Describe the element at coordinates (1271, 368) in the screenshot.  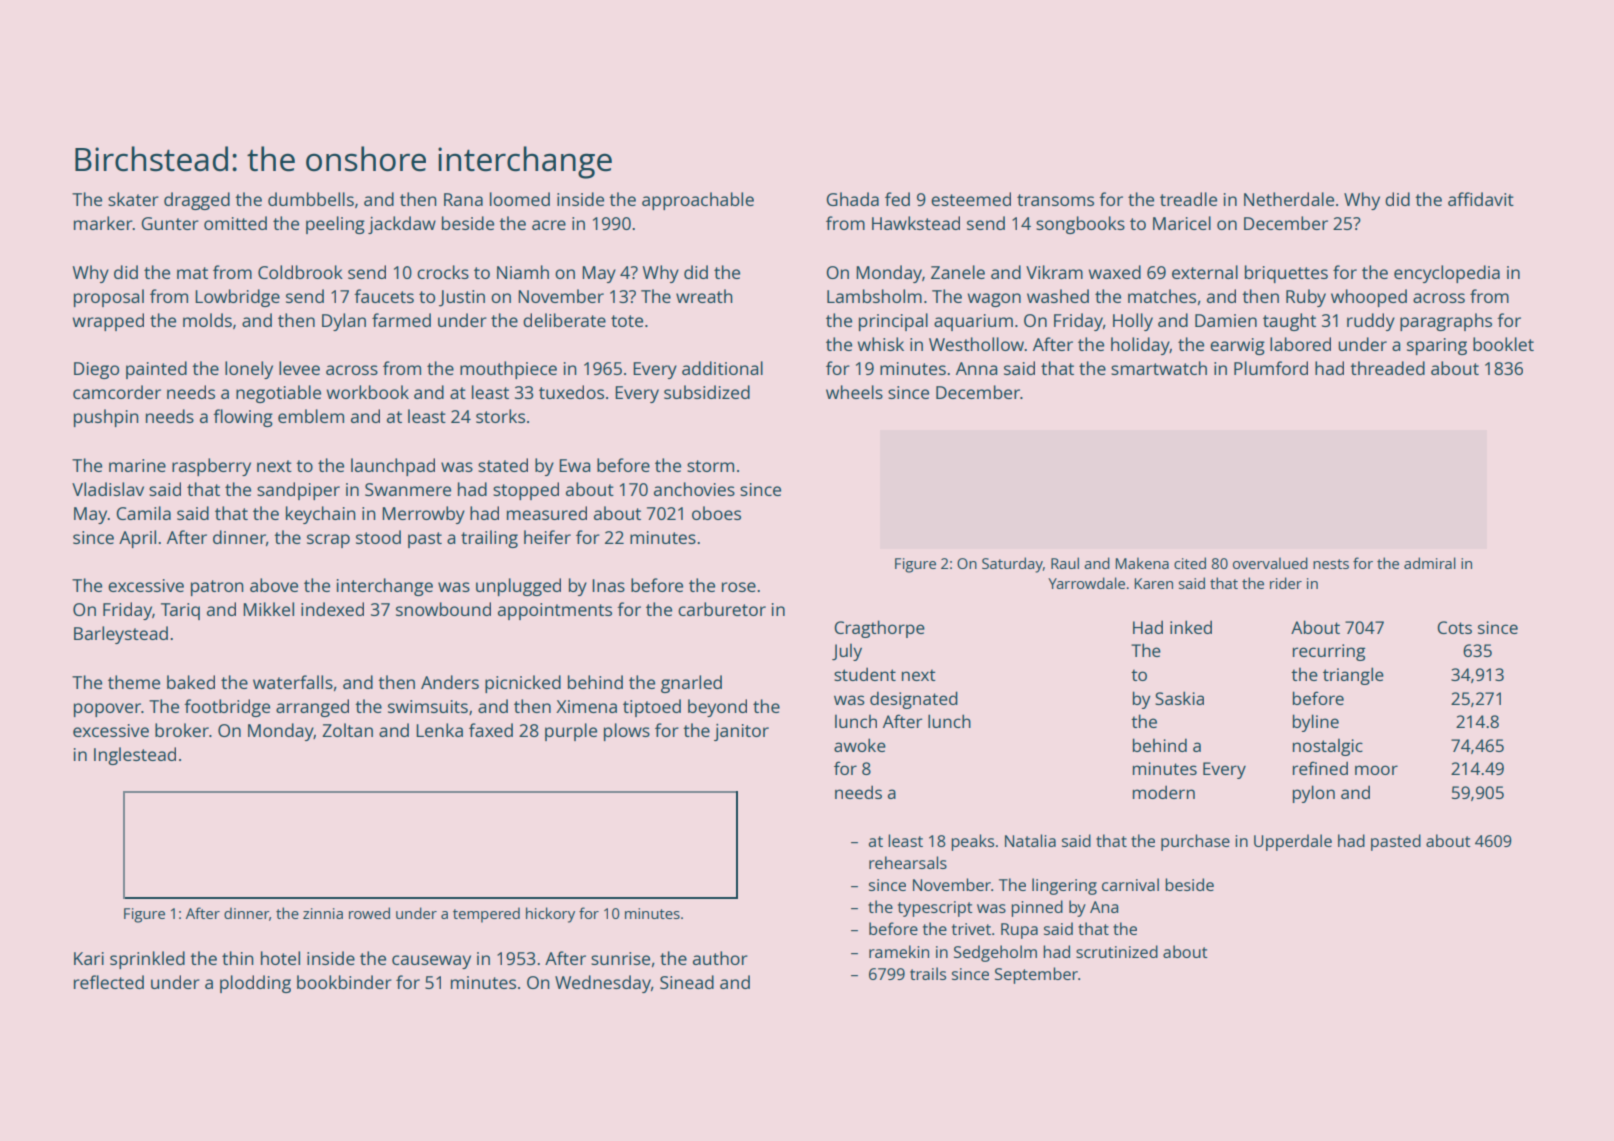
I see `Plumford` at that location.
